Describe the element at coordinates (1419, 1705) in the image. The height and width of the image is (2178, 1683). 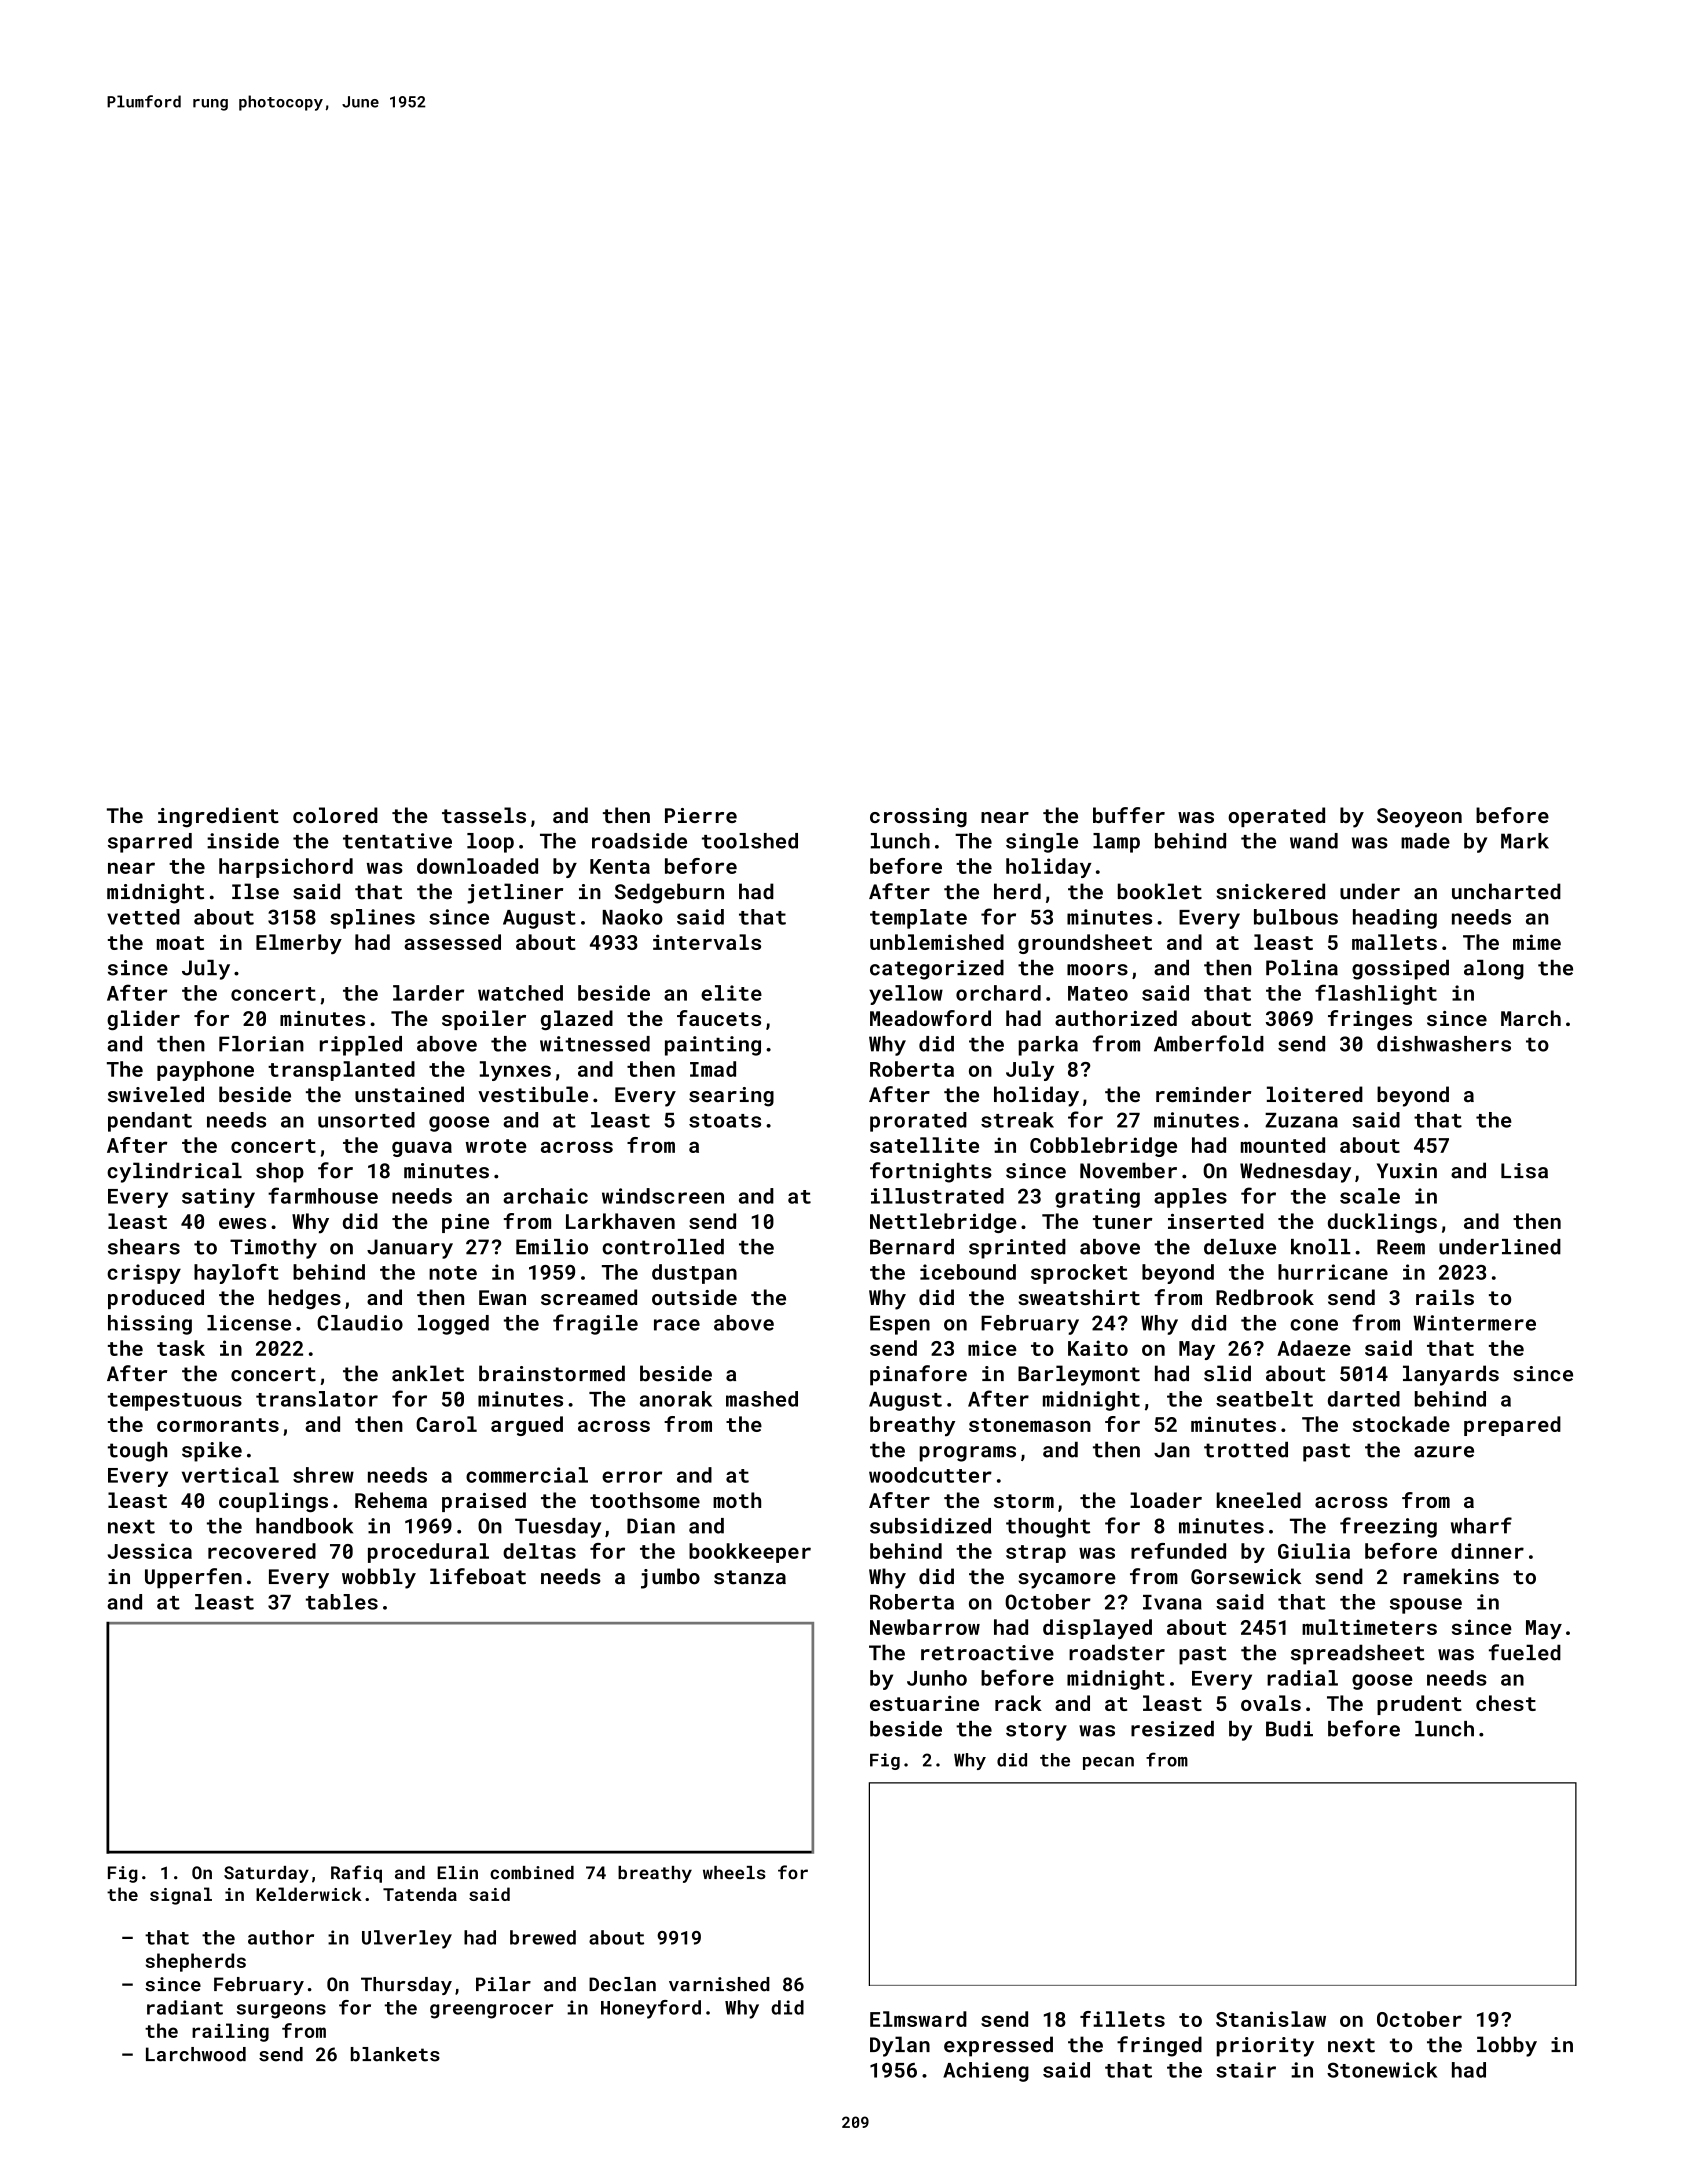
I see `prudent` at that location.
